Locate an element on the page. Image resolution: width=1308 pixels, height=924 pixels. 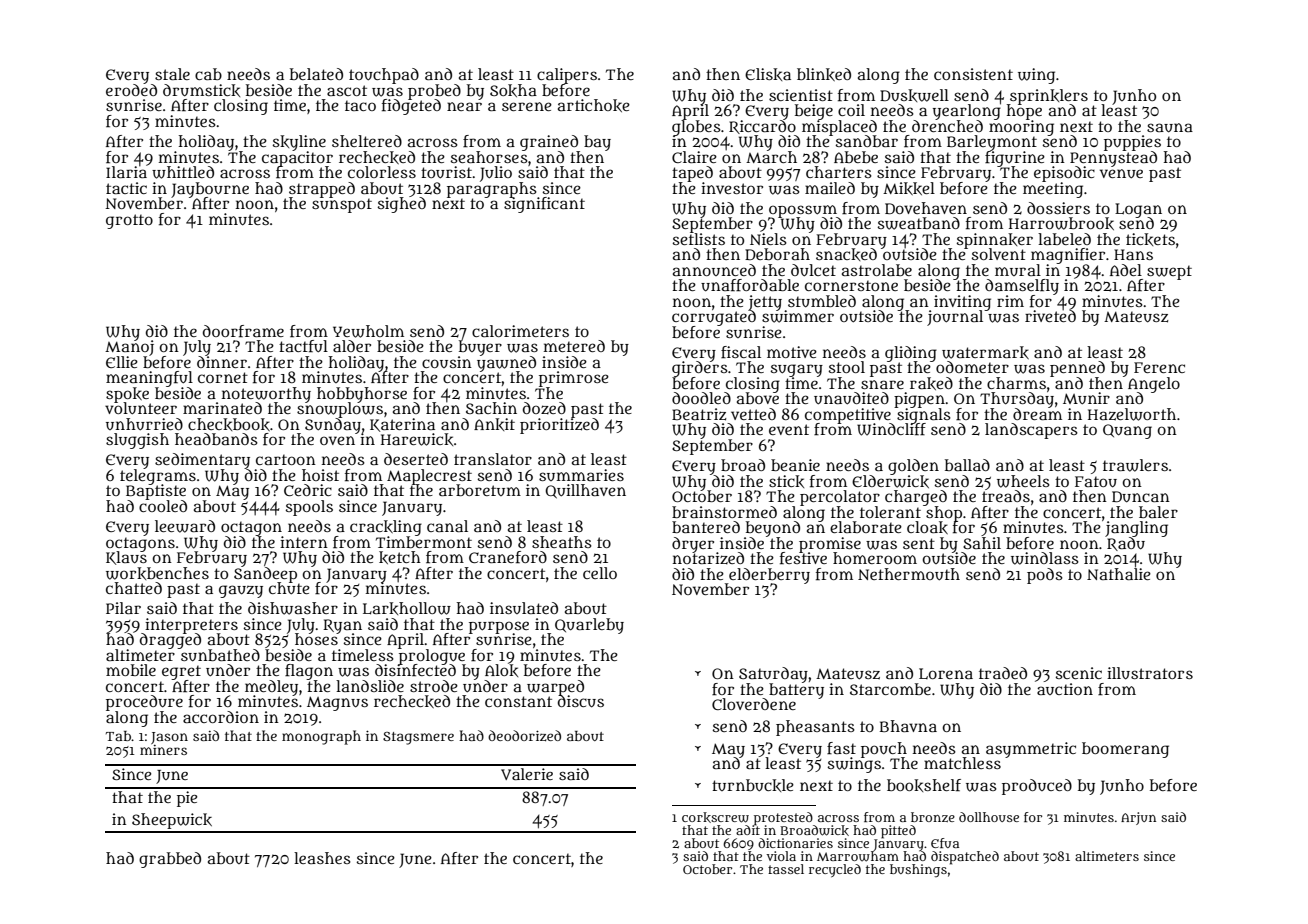
meeting is located at coordinates (1053, 190).
